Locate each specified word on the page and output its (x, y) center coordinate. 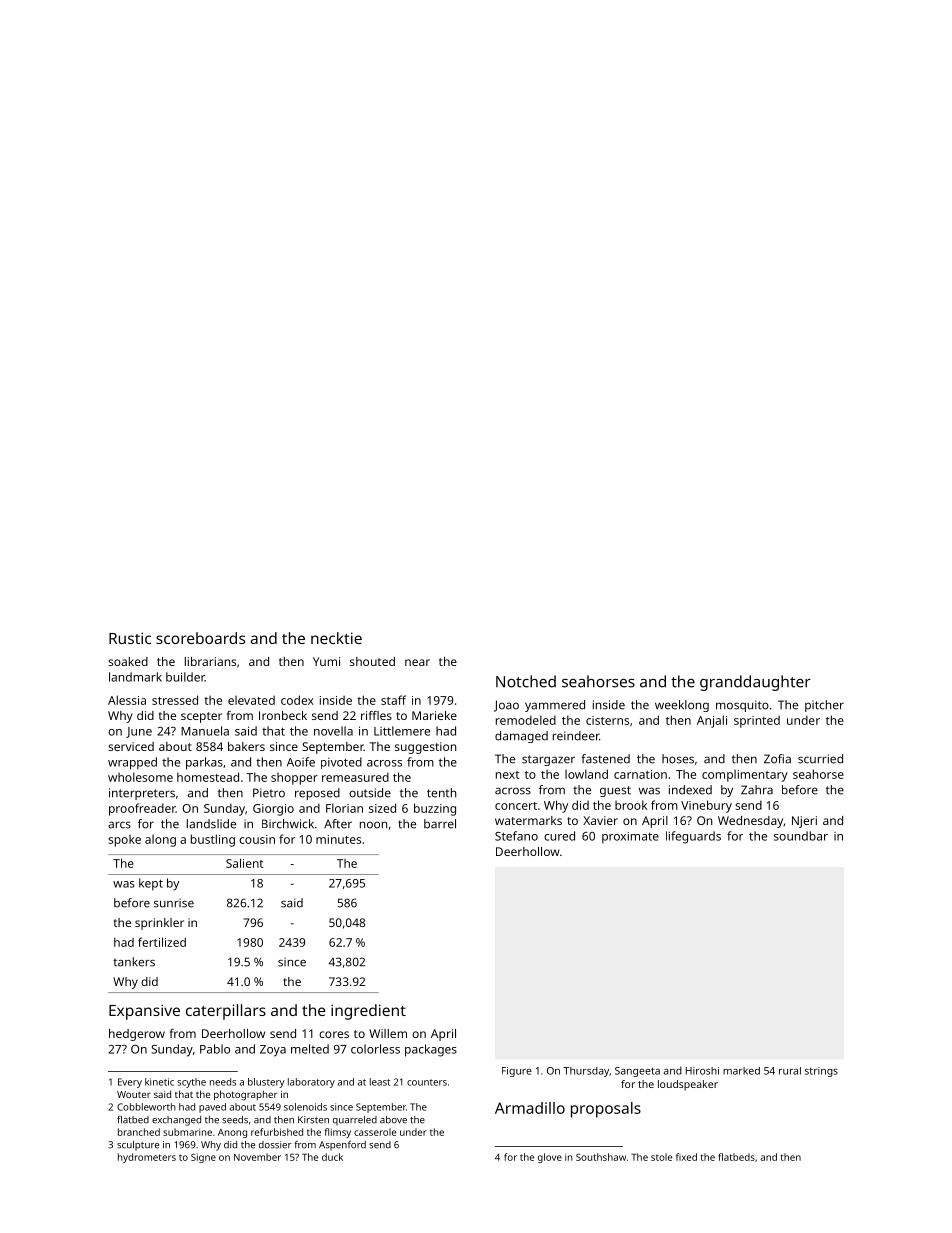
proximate (630, 838)
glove (550, 1158)
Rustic (130, 638)
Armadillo (530, 1108)
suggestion (425, 748)
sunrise (174, 903)
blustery (266, 1083)
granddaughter (755, 683)
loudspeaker (688, 1085)
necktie (336, 638)
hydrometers (147, 1158)
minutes (338, 839)
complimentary (745, 775)
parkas (204, 763)
